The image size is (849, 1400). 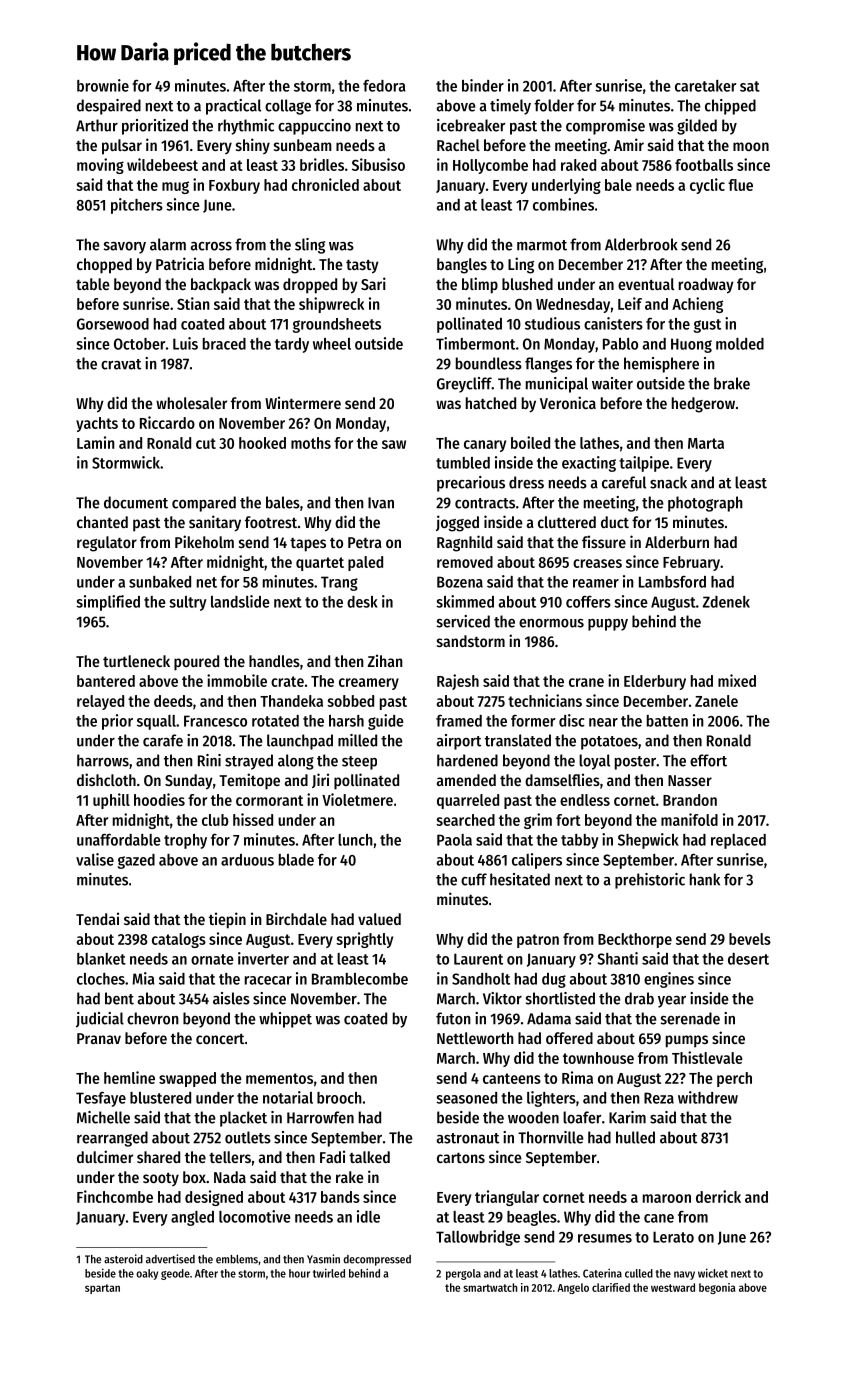 I want to click on Wednesday, so click(x=573, y=305).
